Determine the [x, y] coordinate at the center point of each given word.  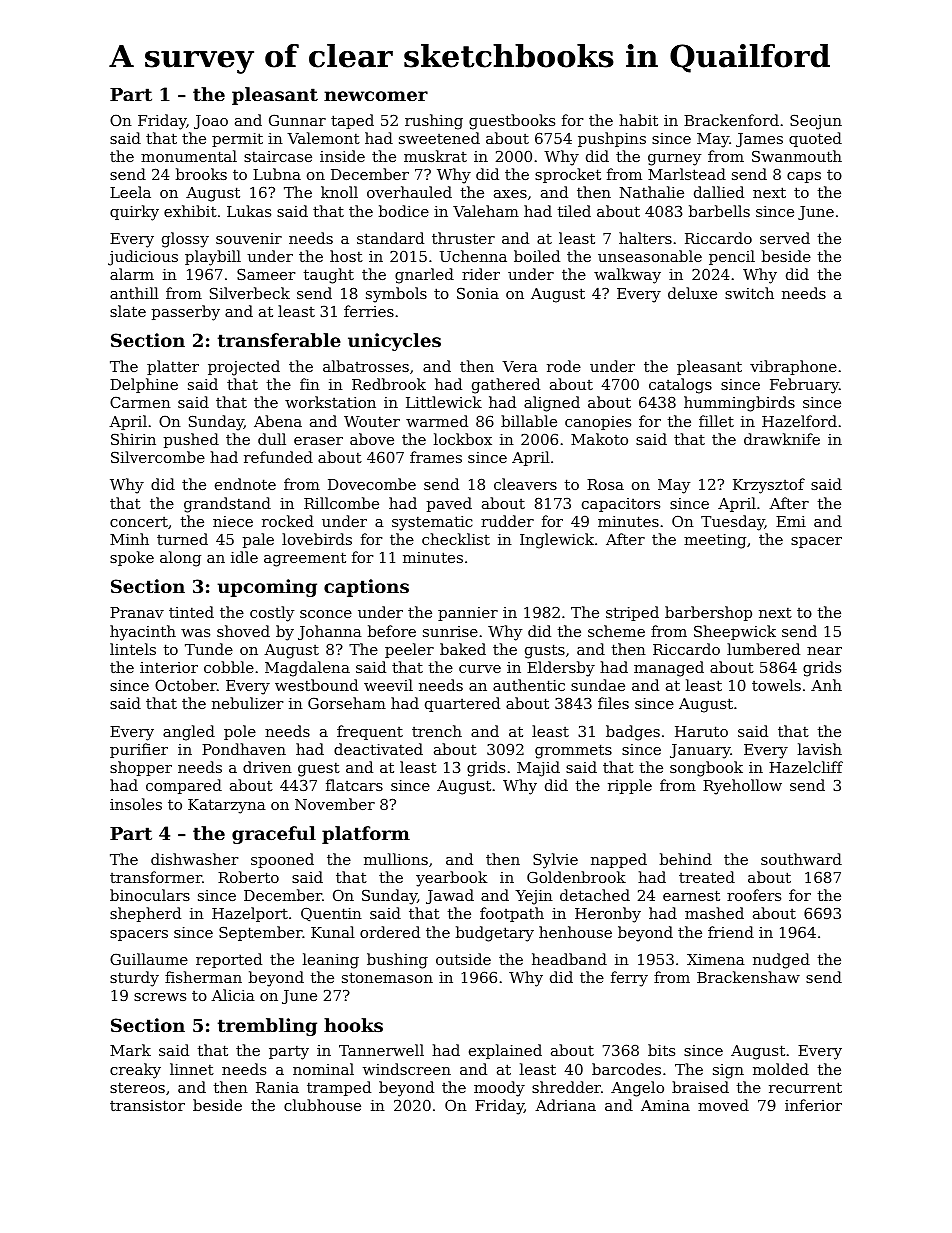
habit [638, 120]
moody [499, 1089]
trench [437, 731]
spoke [132, 558]
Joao [211, 122]
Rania [277, 1087]
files [613, 703]
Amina [665, 1105]
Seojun [816, 122]
